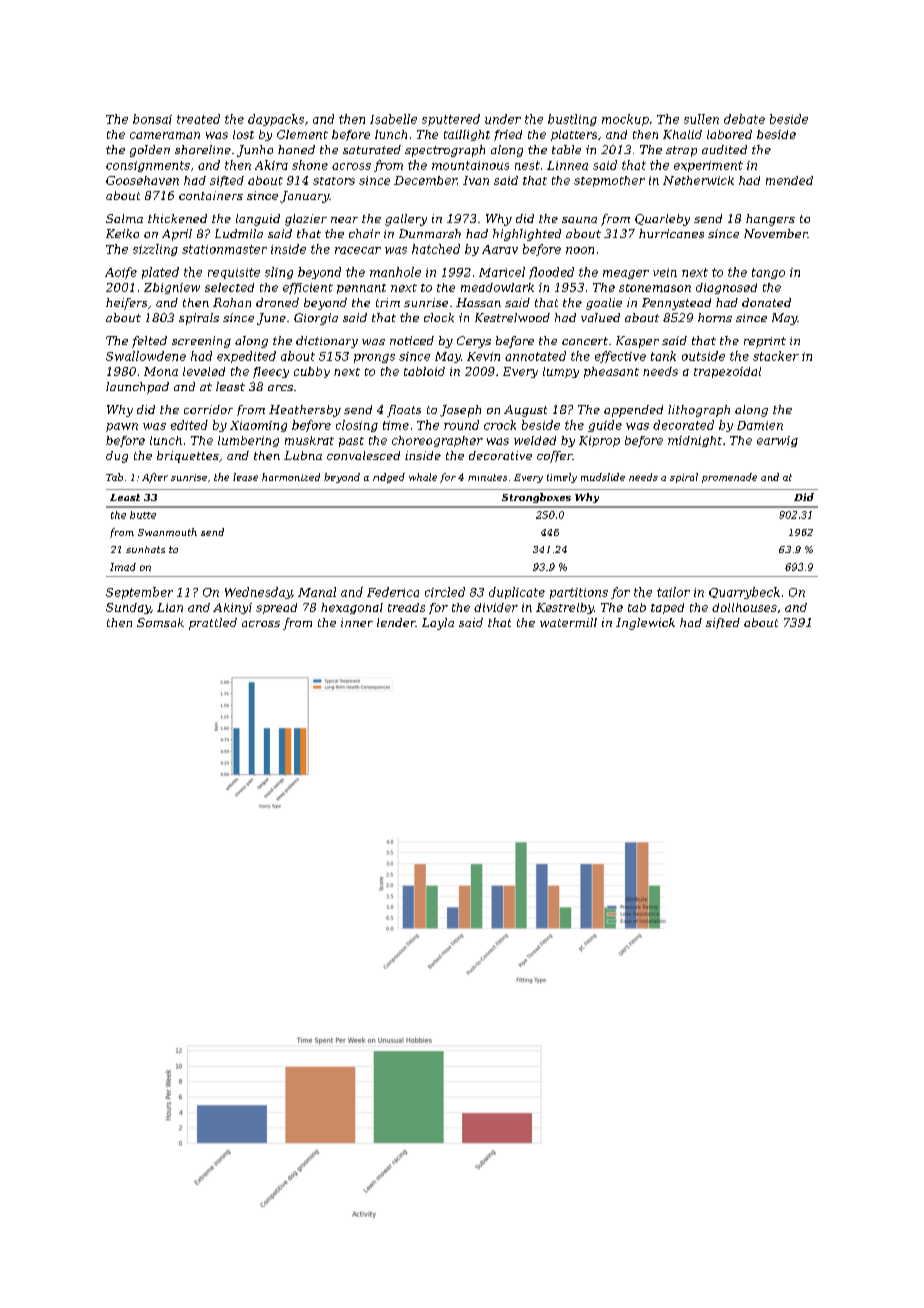 This image has width=924, height=1308. What do you see at coordinates (201, 342) in the image?
I see `screening` at bounding box center [201, 342].
